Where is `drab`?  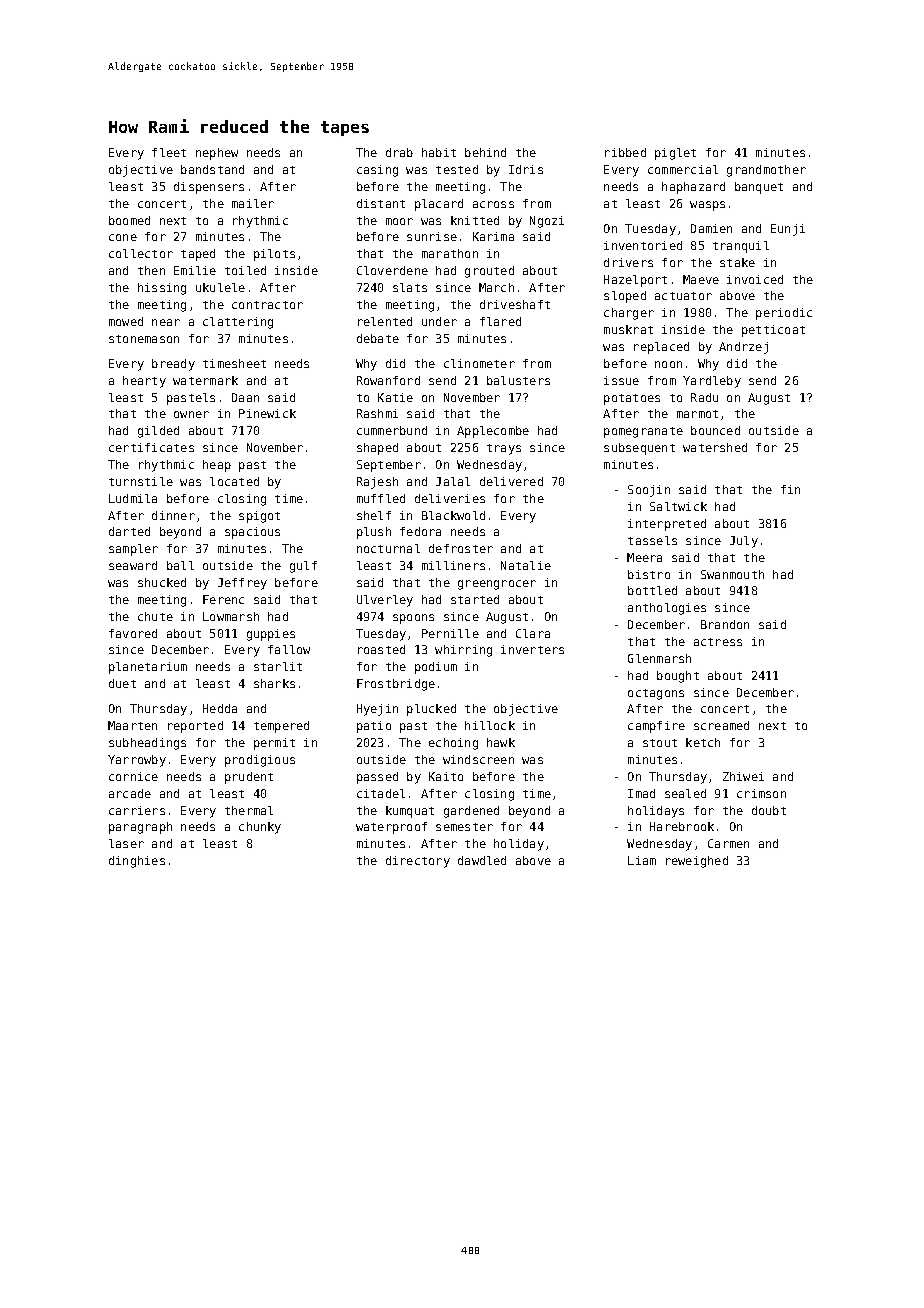
drab is located at coordinates (399, 152).
